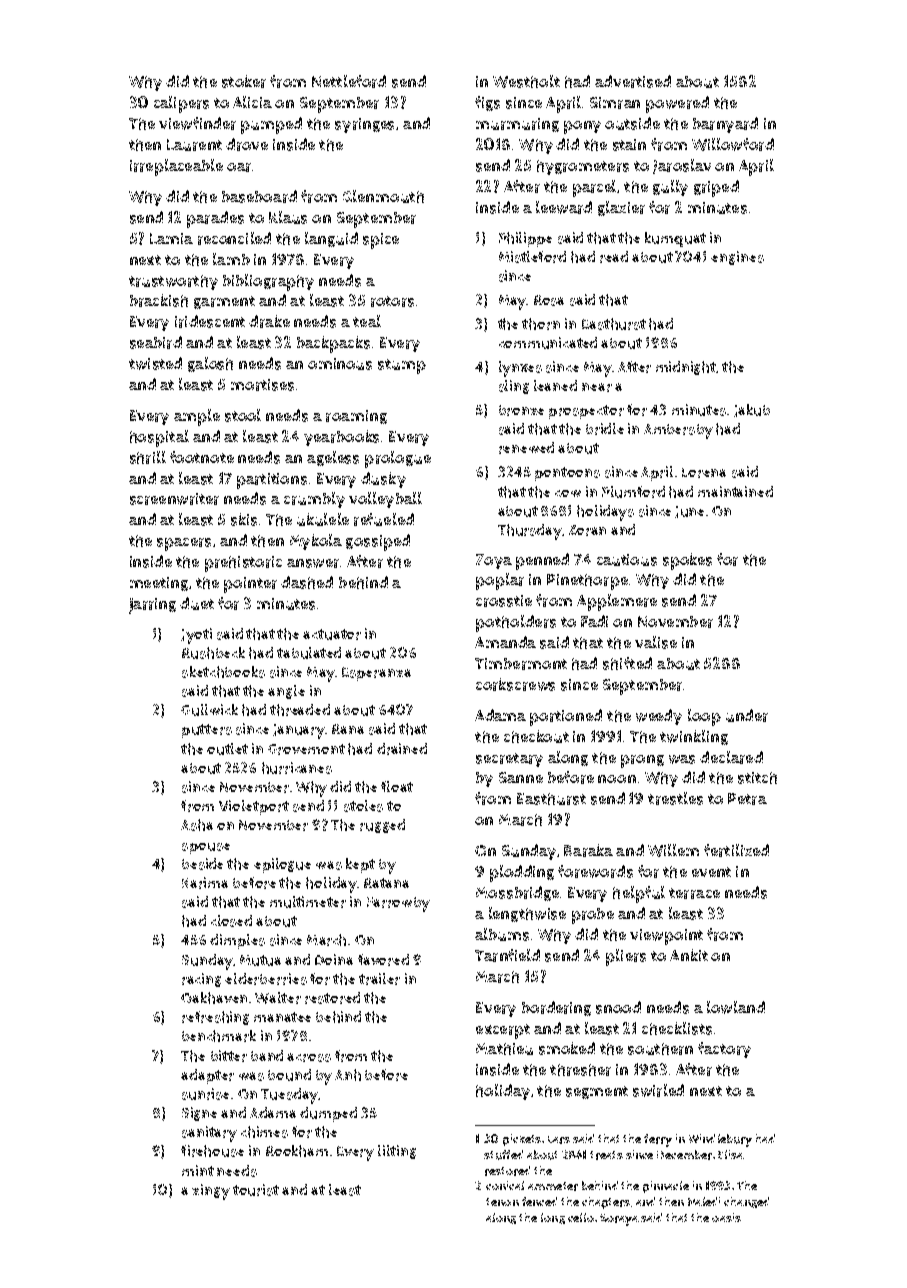  Describe the element at coordinates (197, 603) in the image. I see `duet` at that location.
